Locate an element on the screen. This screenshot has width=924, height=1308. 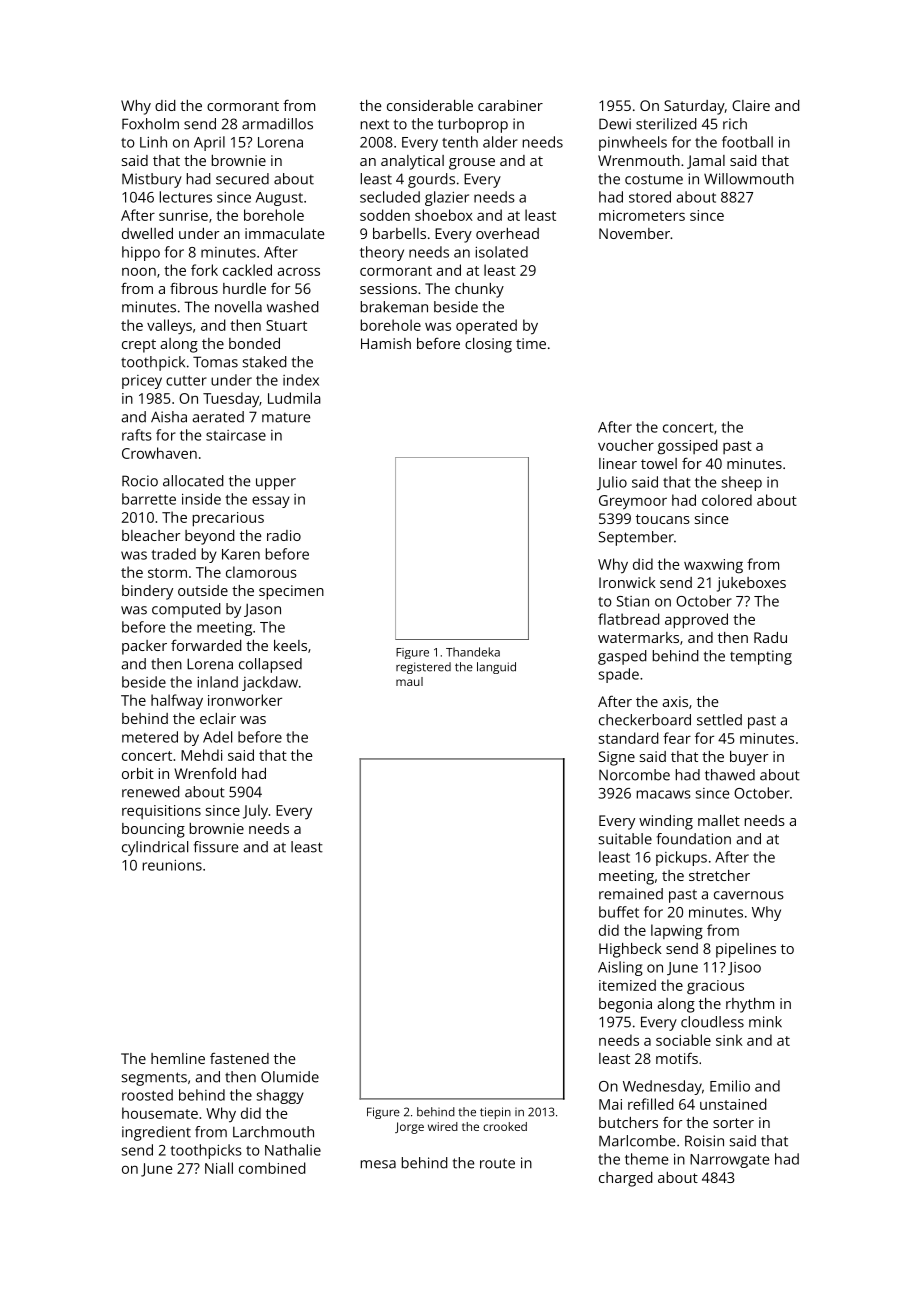
closing is located at coordinates (488, 345).
